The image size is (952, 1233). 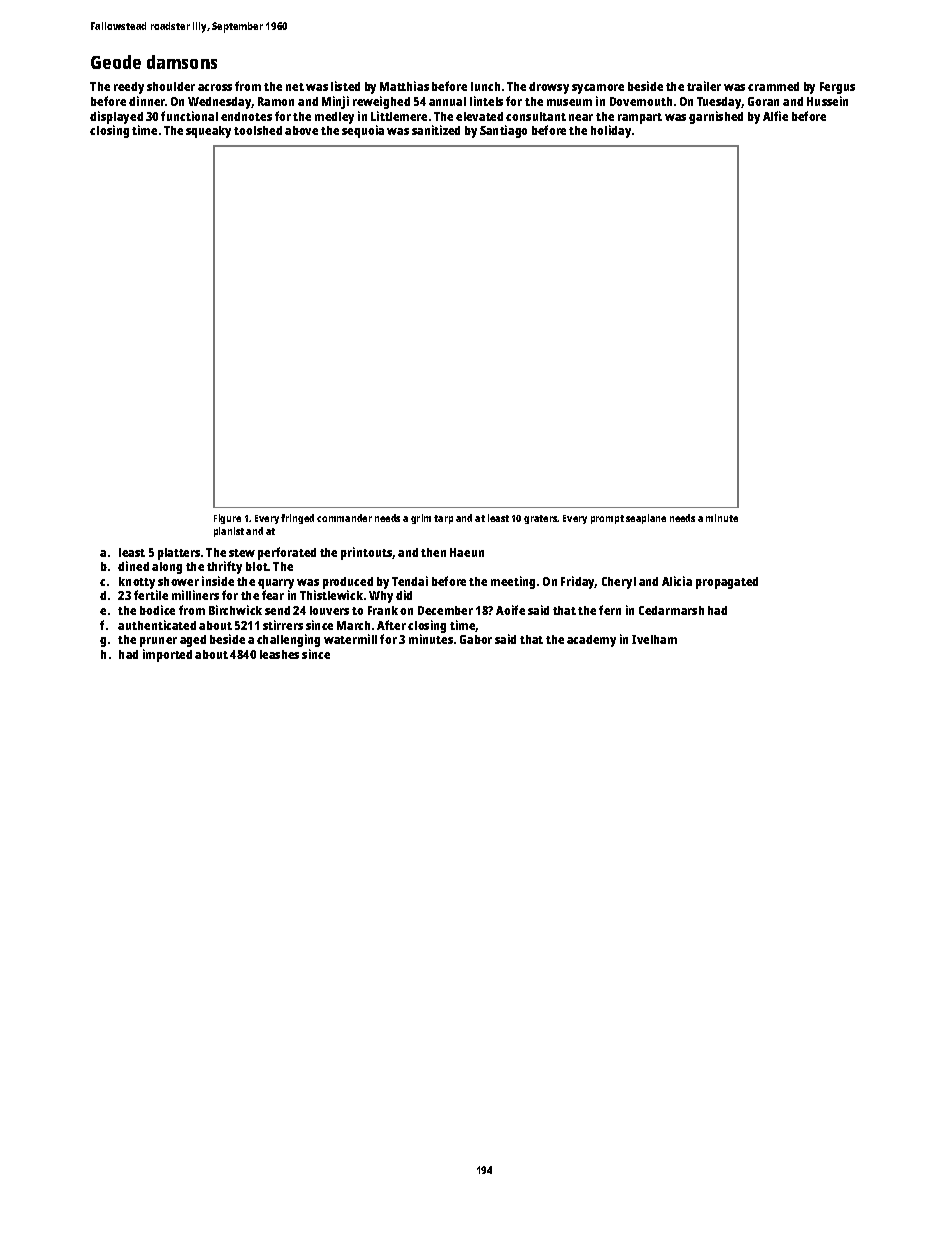 I want to click on crammed, so click(x=773, y=86).
